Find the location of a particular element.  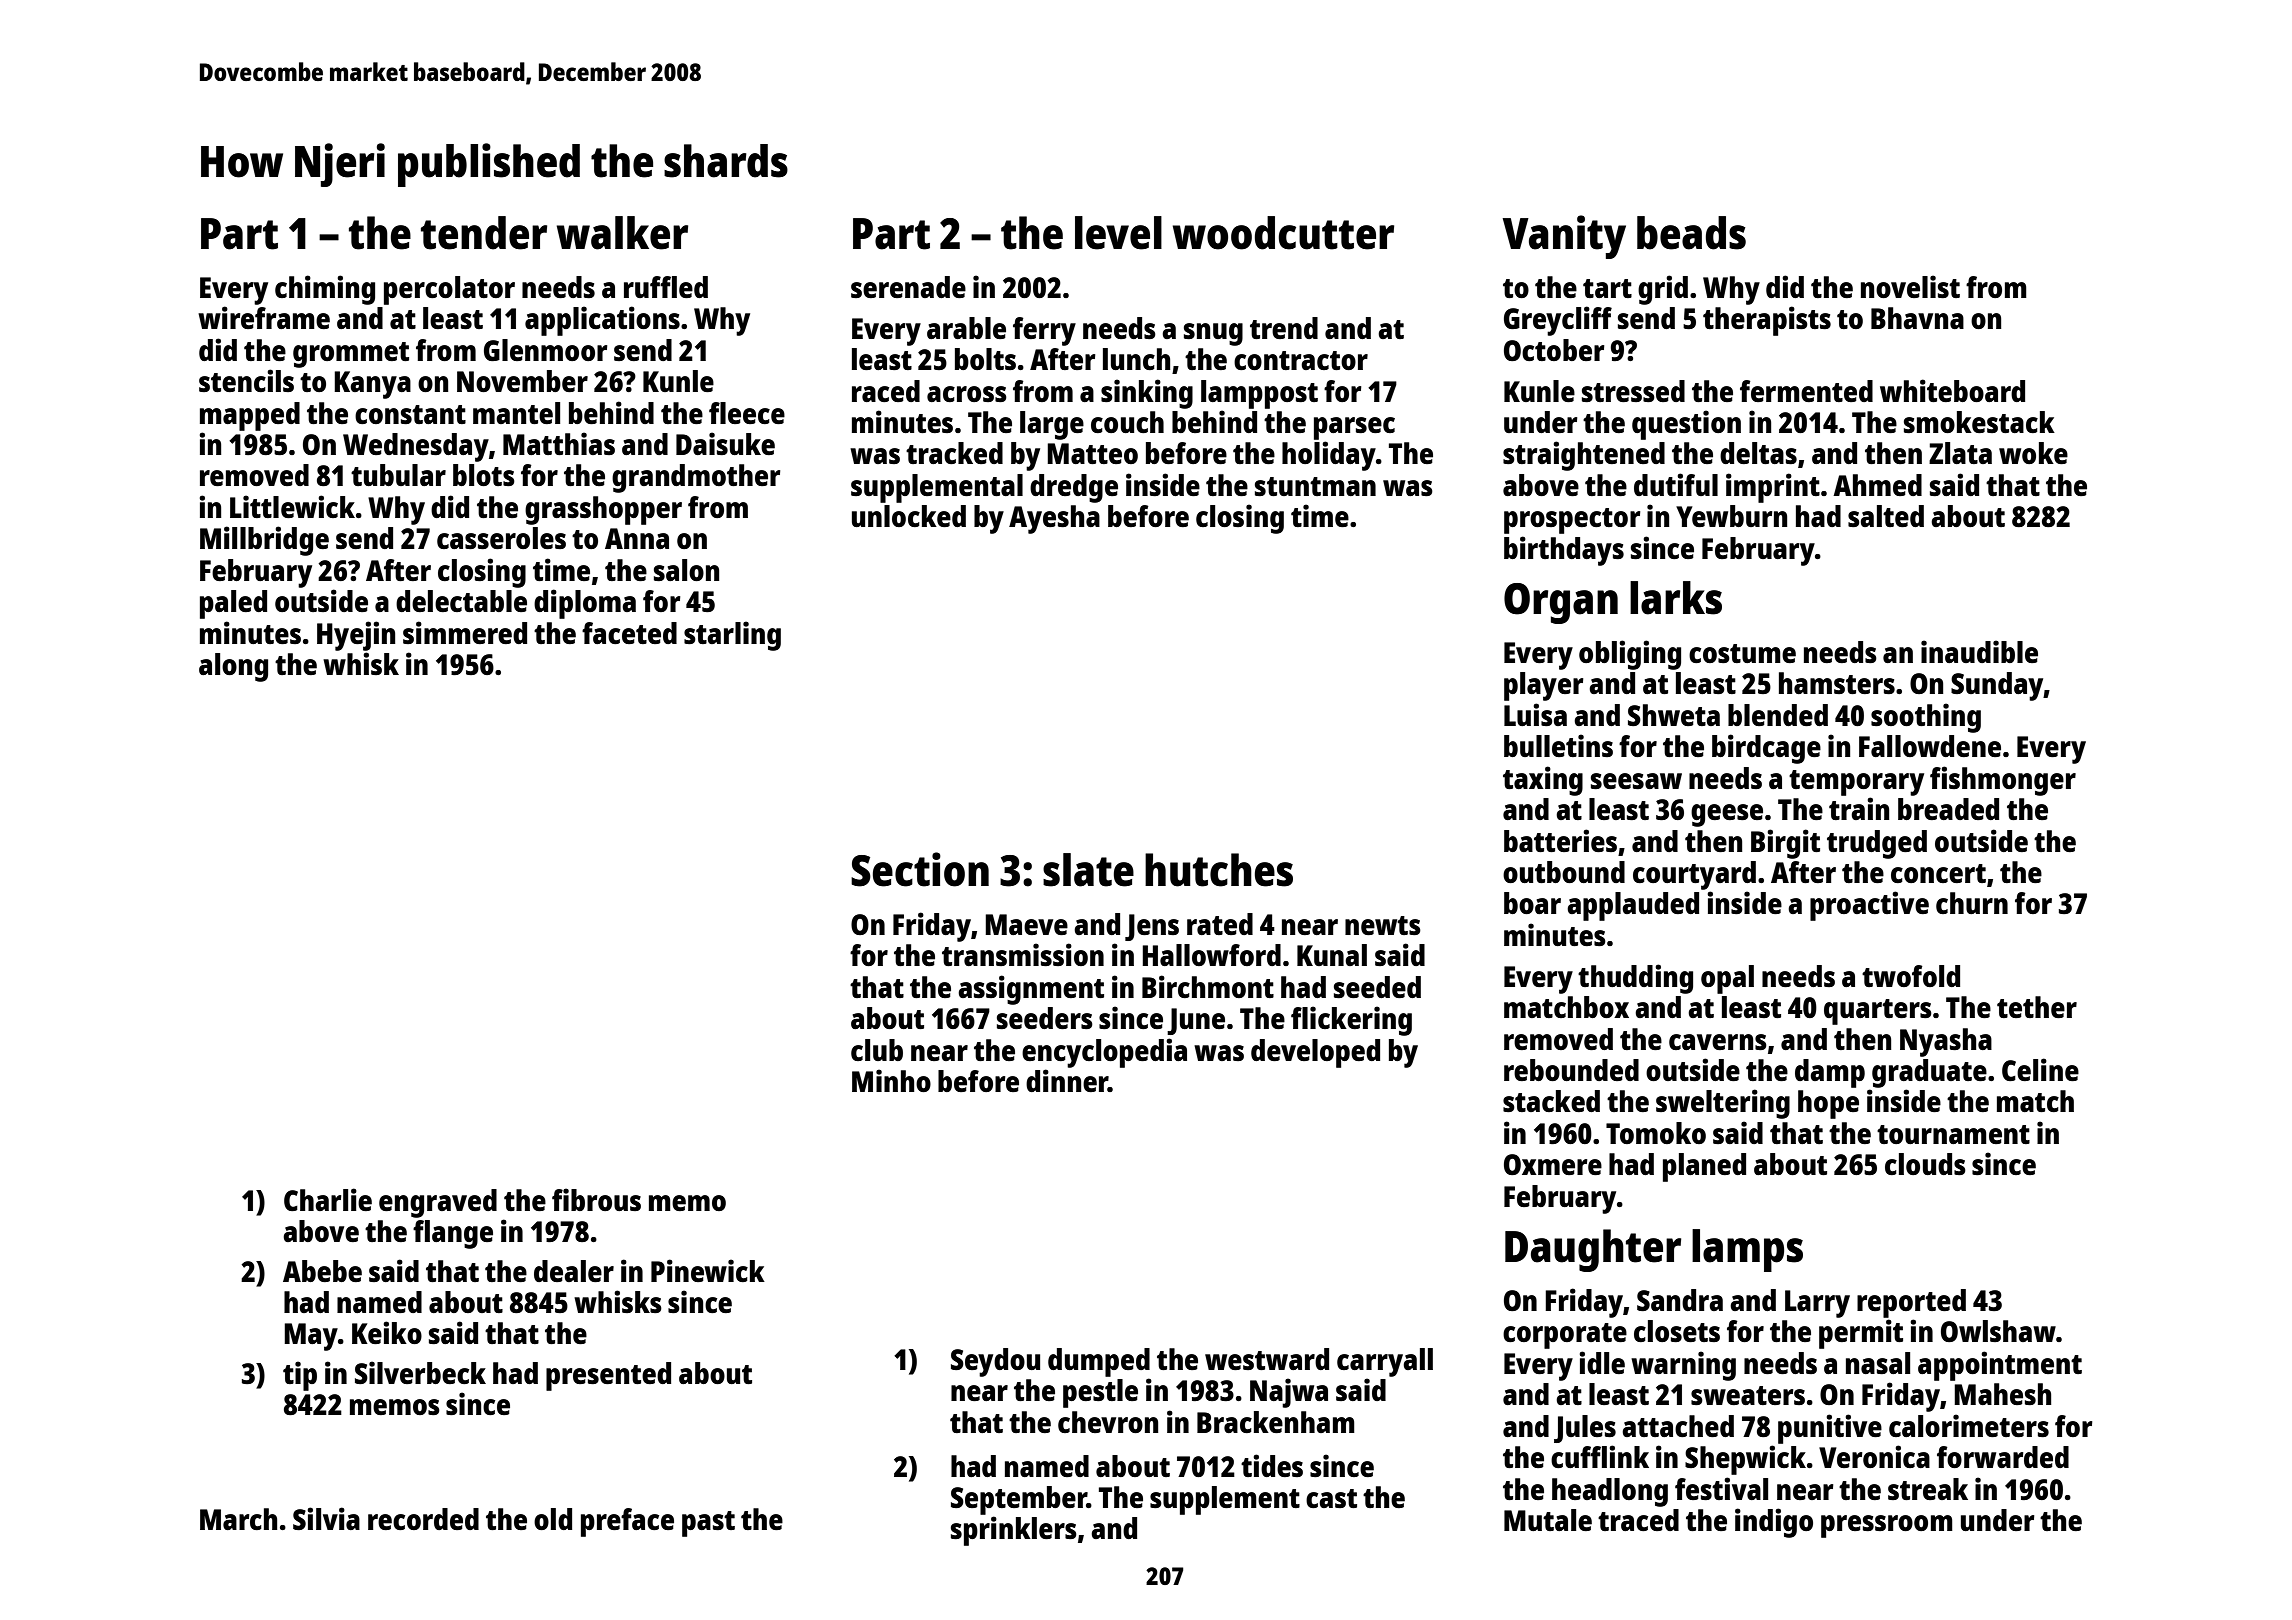

tender is located at coordinates (484, 233).
